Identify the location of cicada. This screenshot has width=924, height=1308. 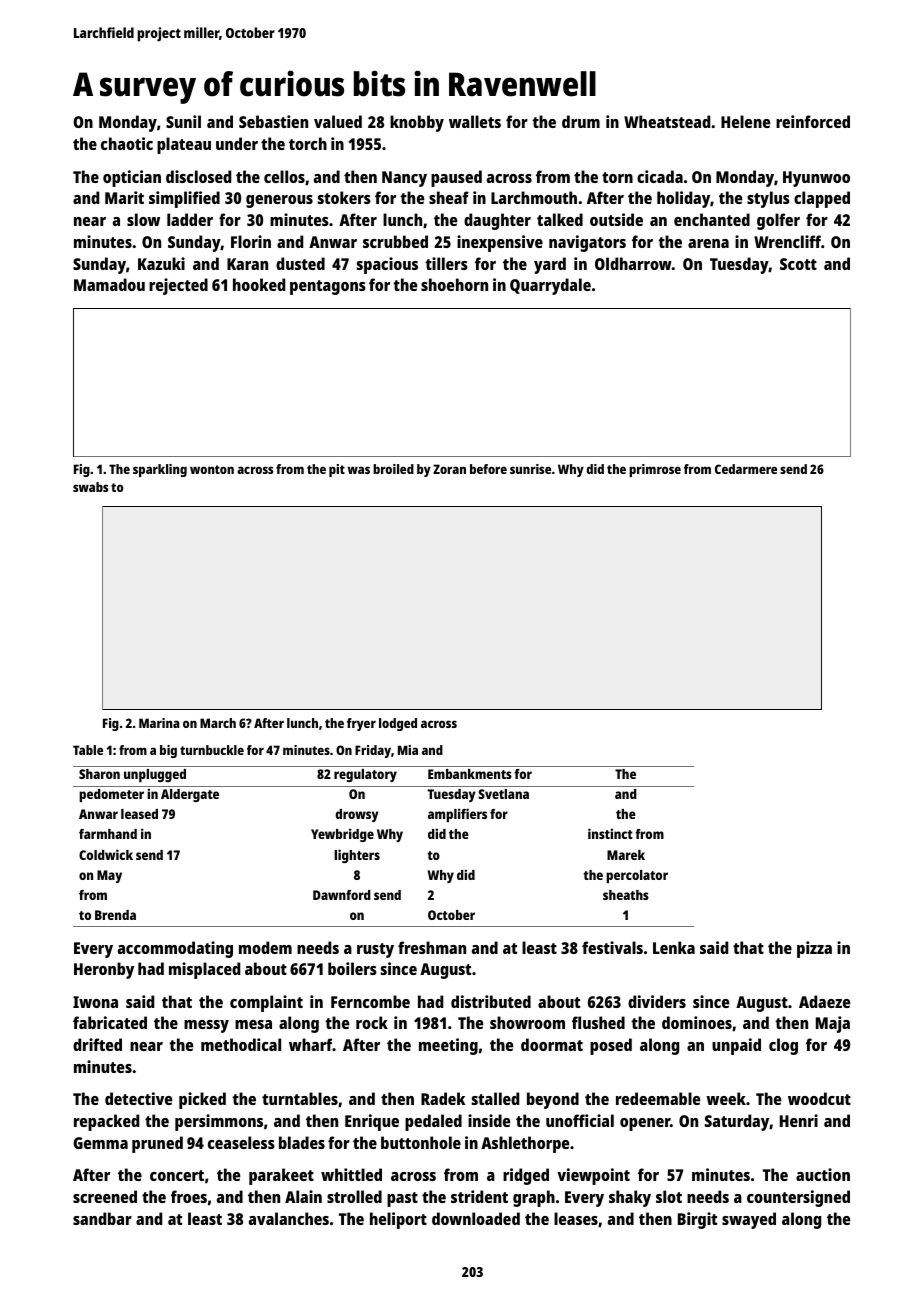
(660, 176).
